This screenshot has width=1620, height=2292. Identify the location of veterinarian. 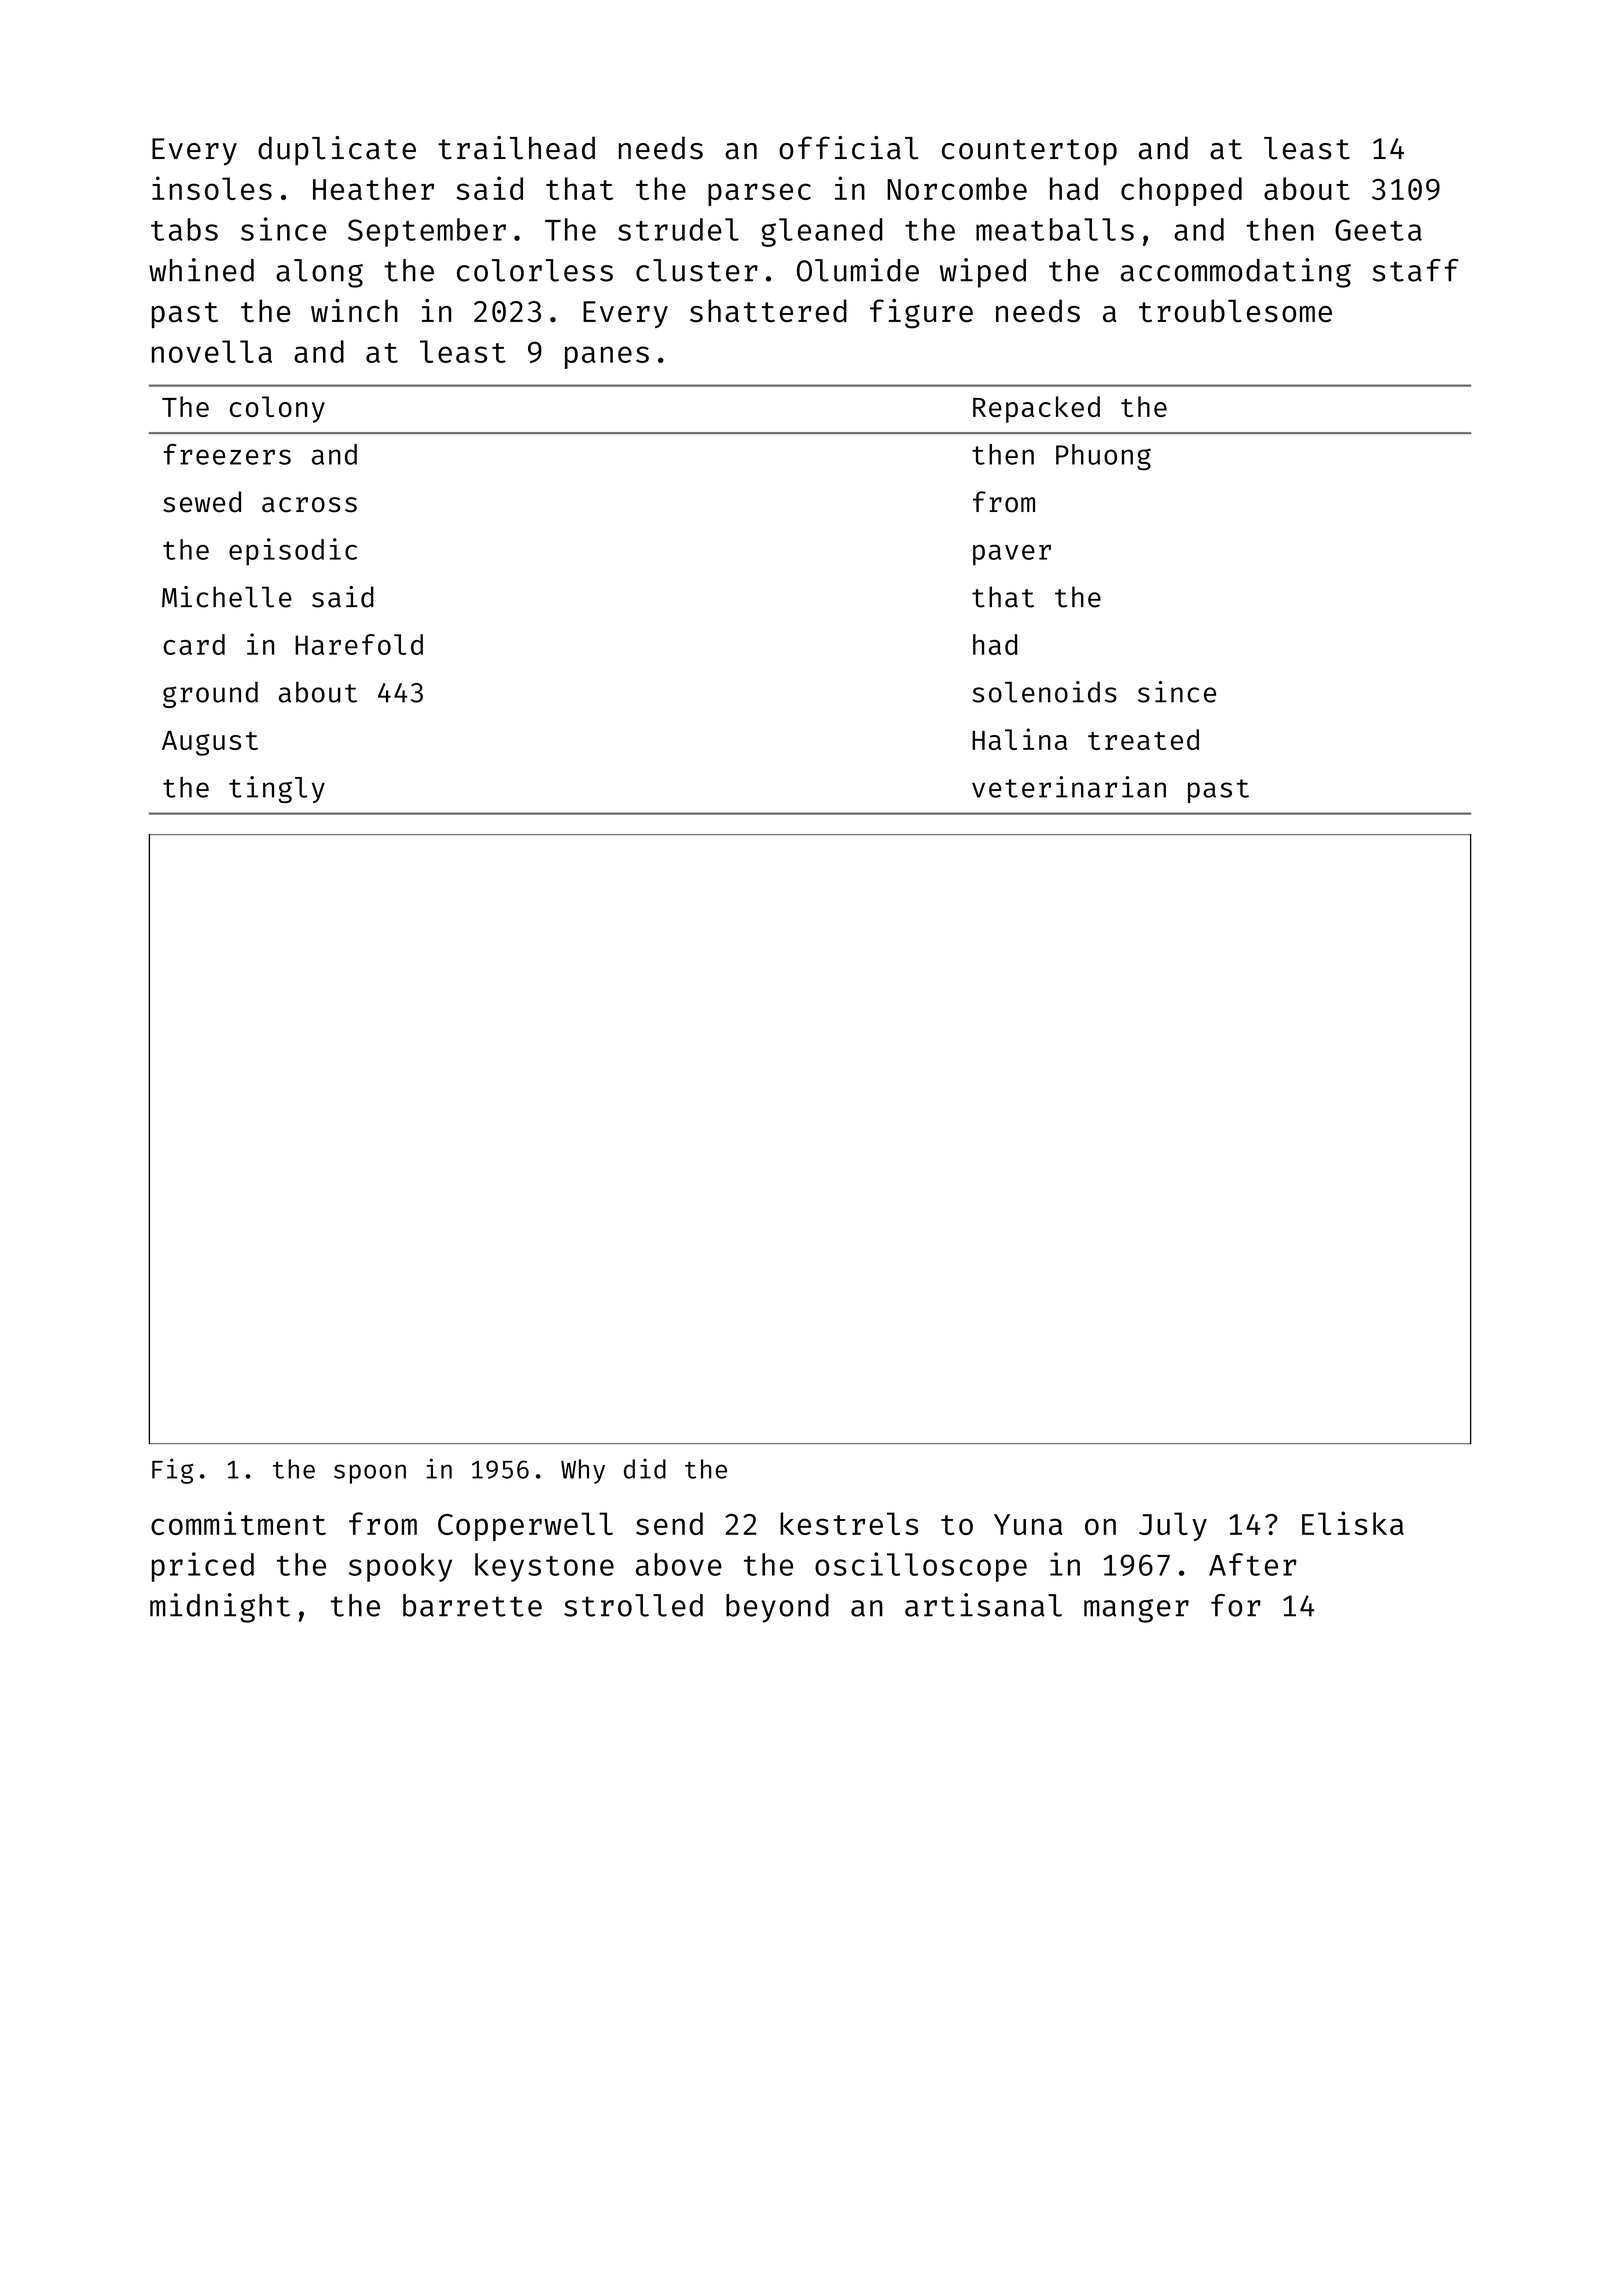
(1069, 787).
